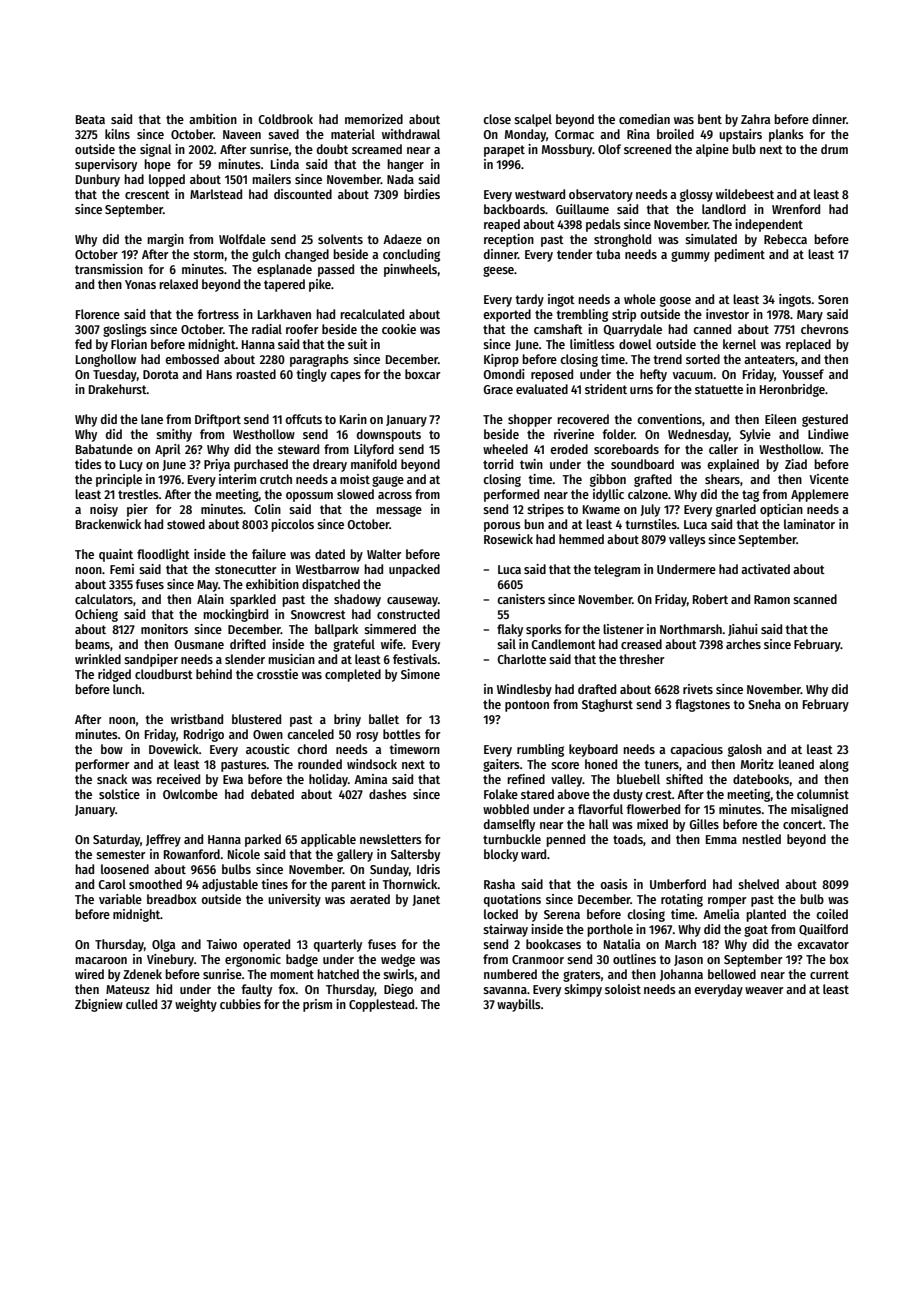  I want to click on Beata, so click(90, 119).
